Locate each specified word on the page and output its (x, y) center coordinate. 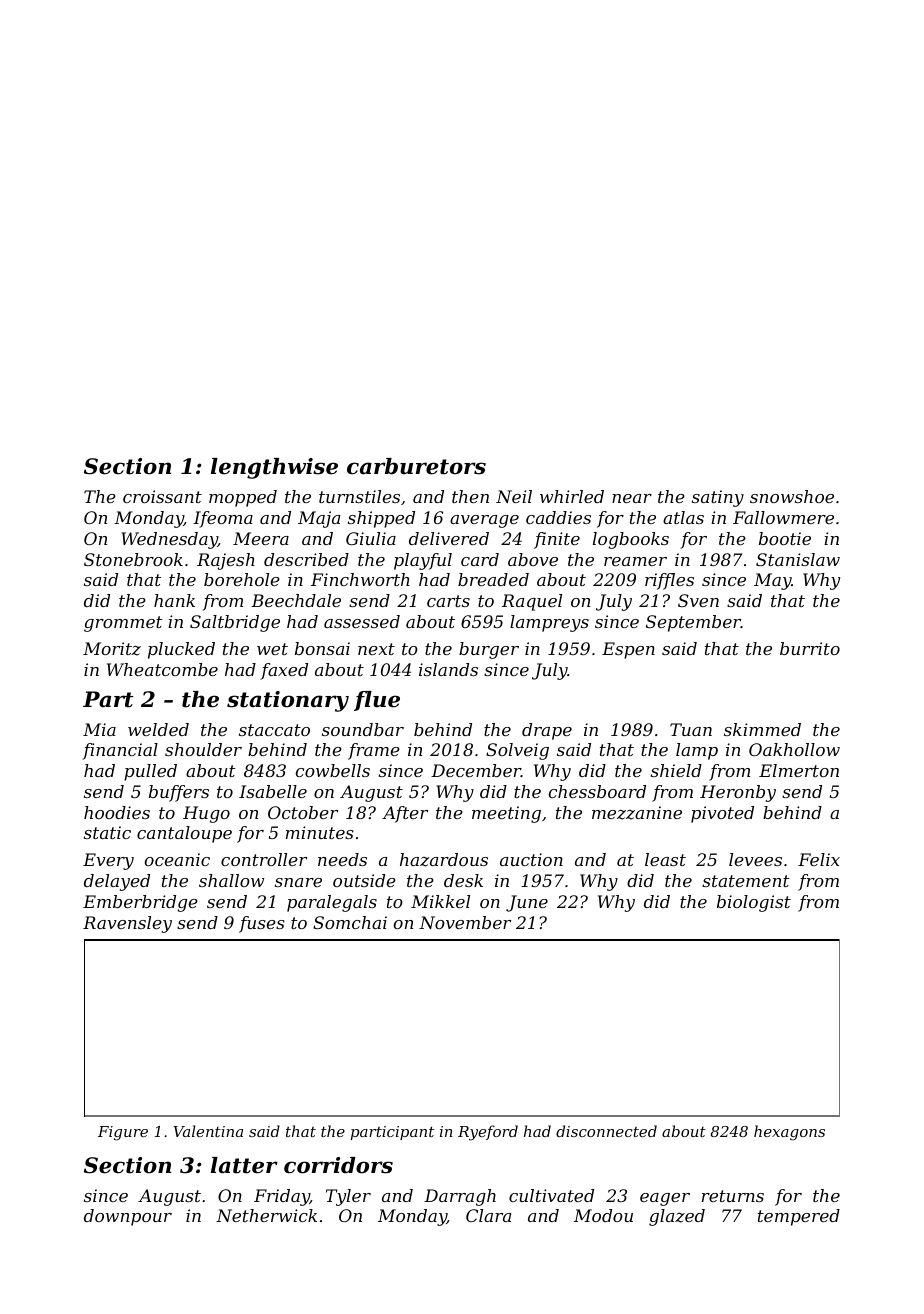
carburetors (416, 466)
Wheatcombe (162, 669)
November (465, 922)
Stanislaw (798, 559)
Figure (123, 1133)
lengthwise (274, 468)
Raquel (532, 602)
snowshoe (792, 496)
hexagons (789, 1133)
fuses (262, 924)
